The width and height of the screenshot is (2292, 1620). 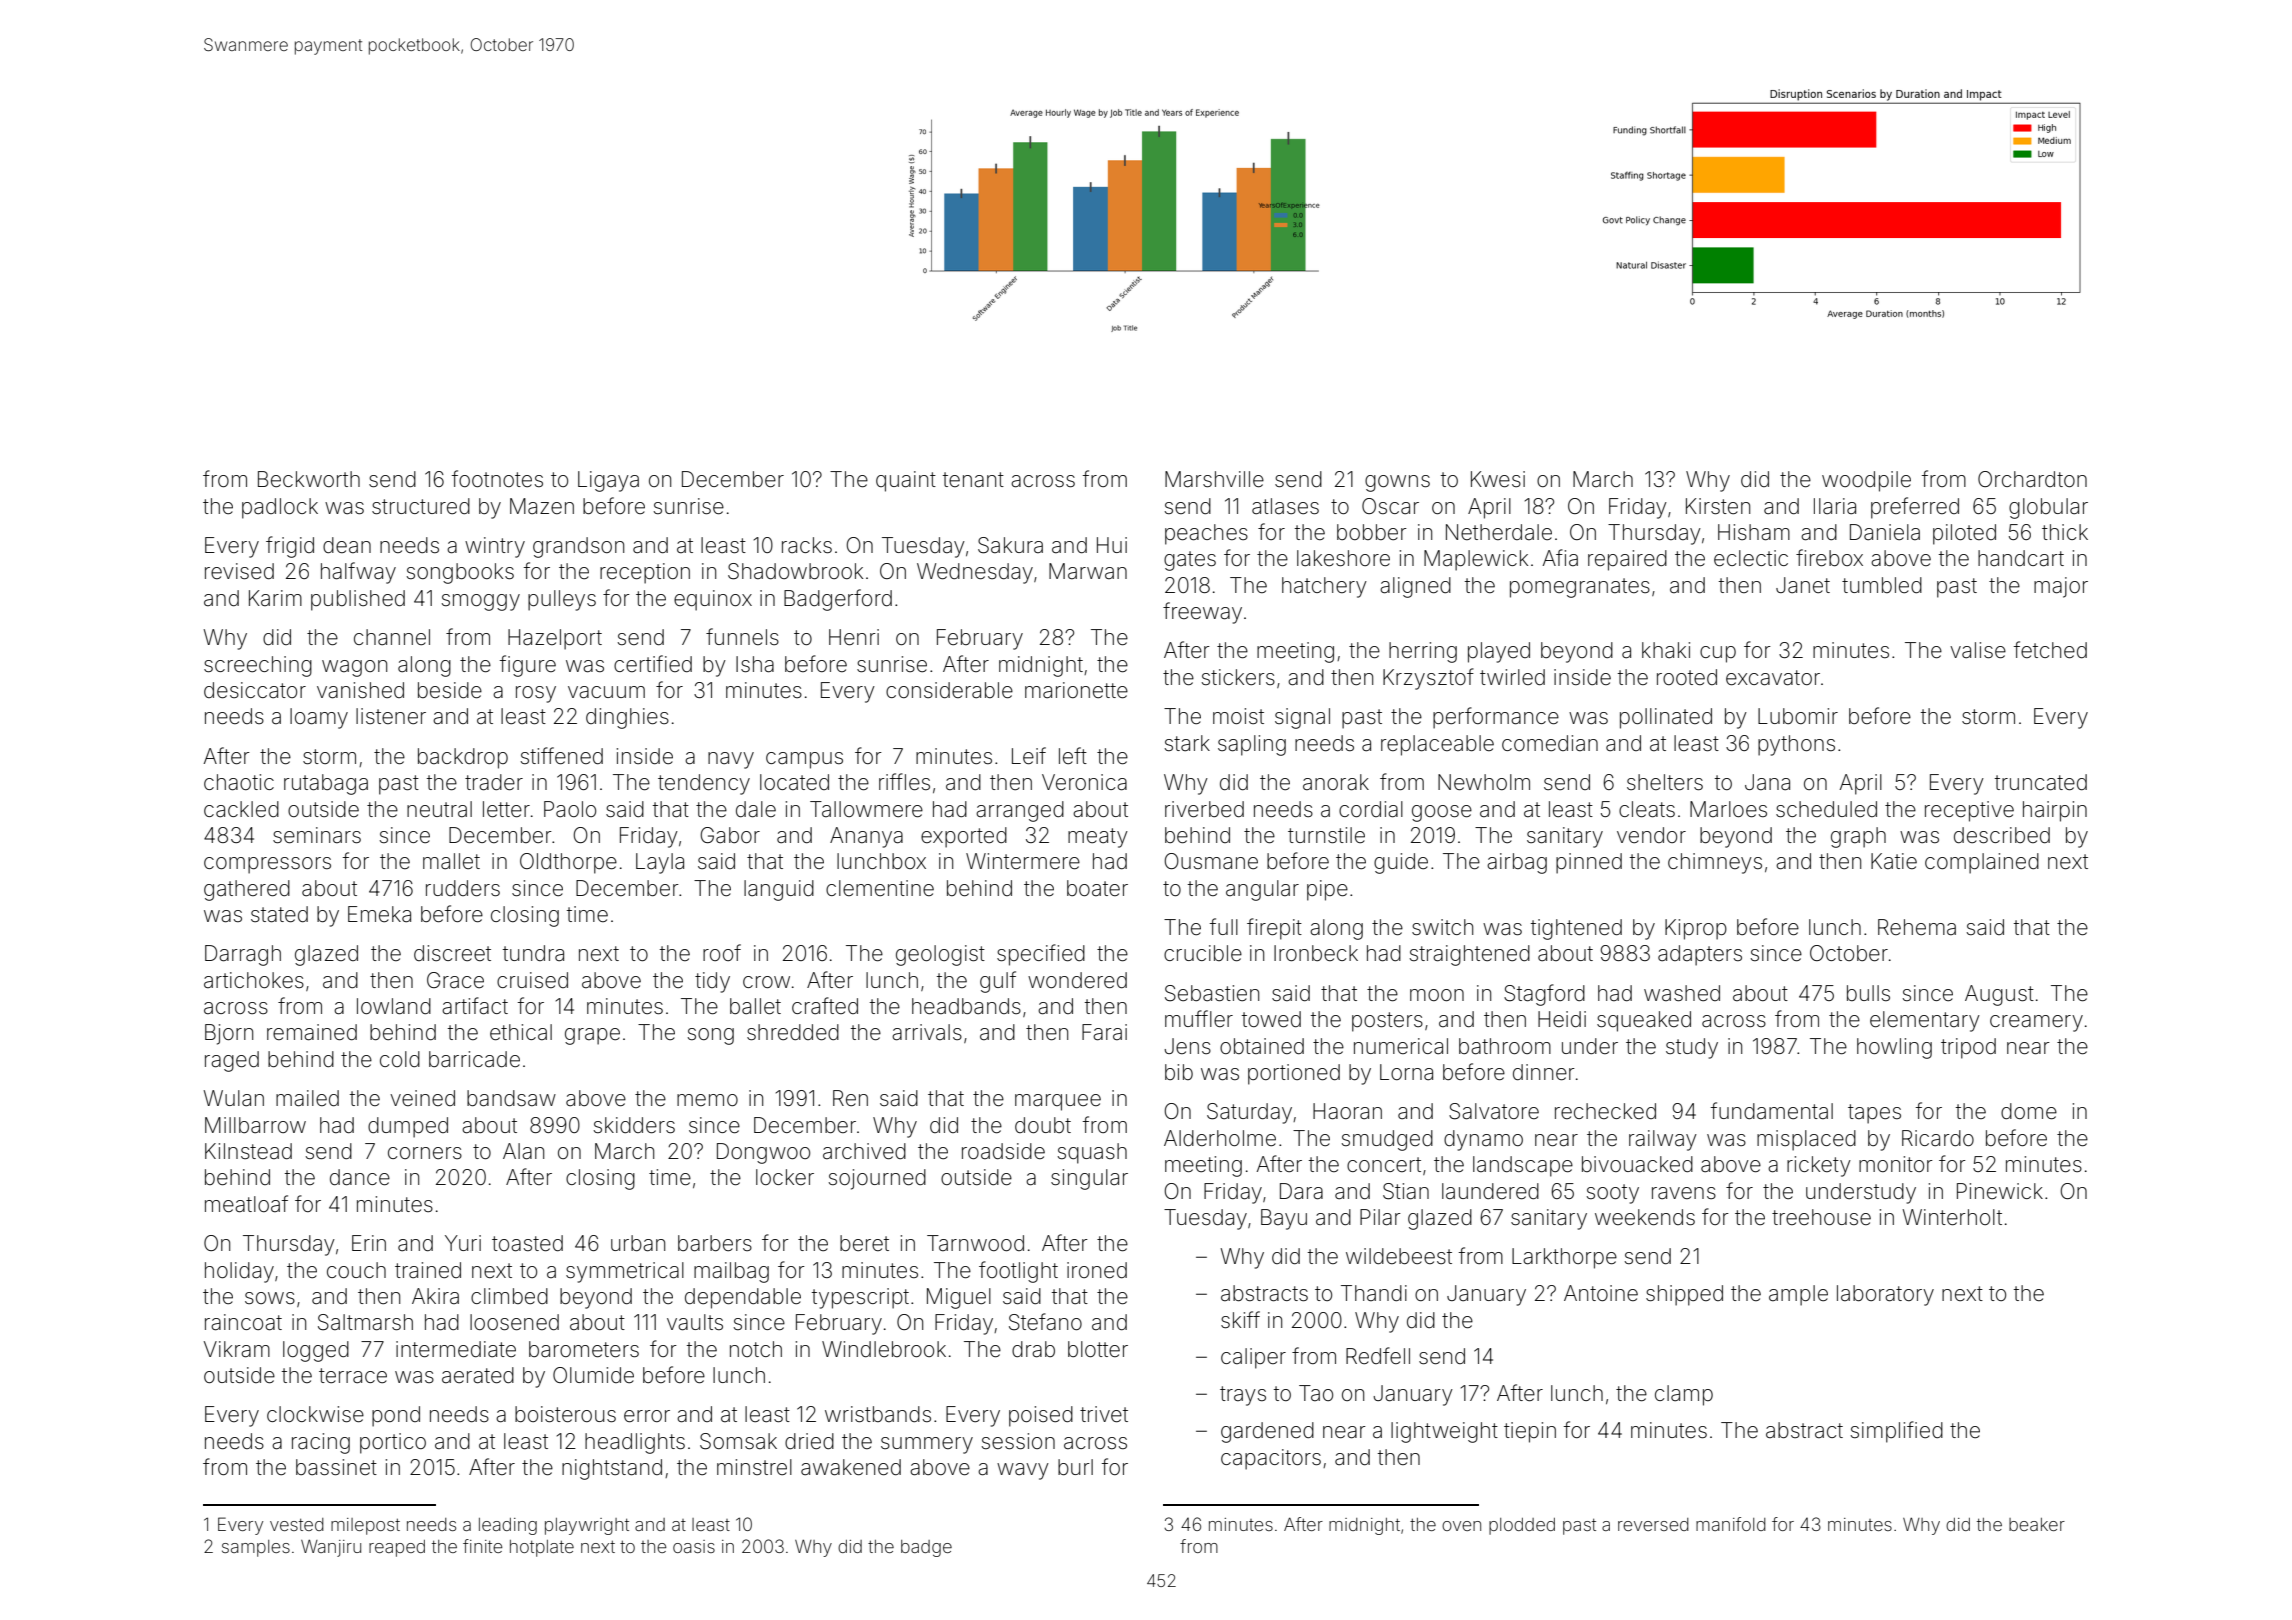 What do you see at coordinates (1517, 863) in the screenshot?
I see `airbag` at bounding box center [1517, 863].
